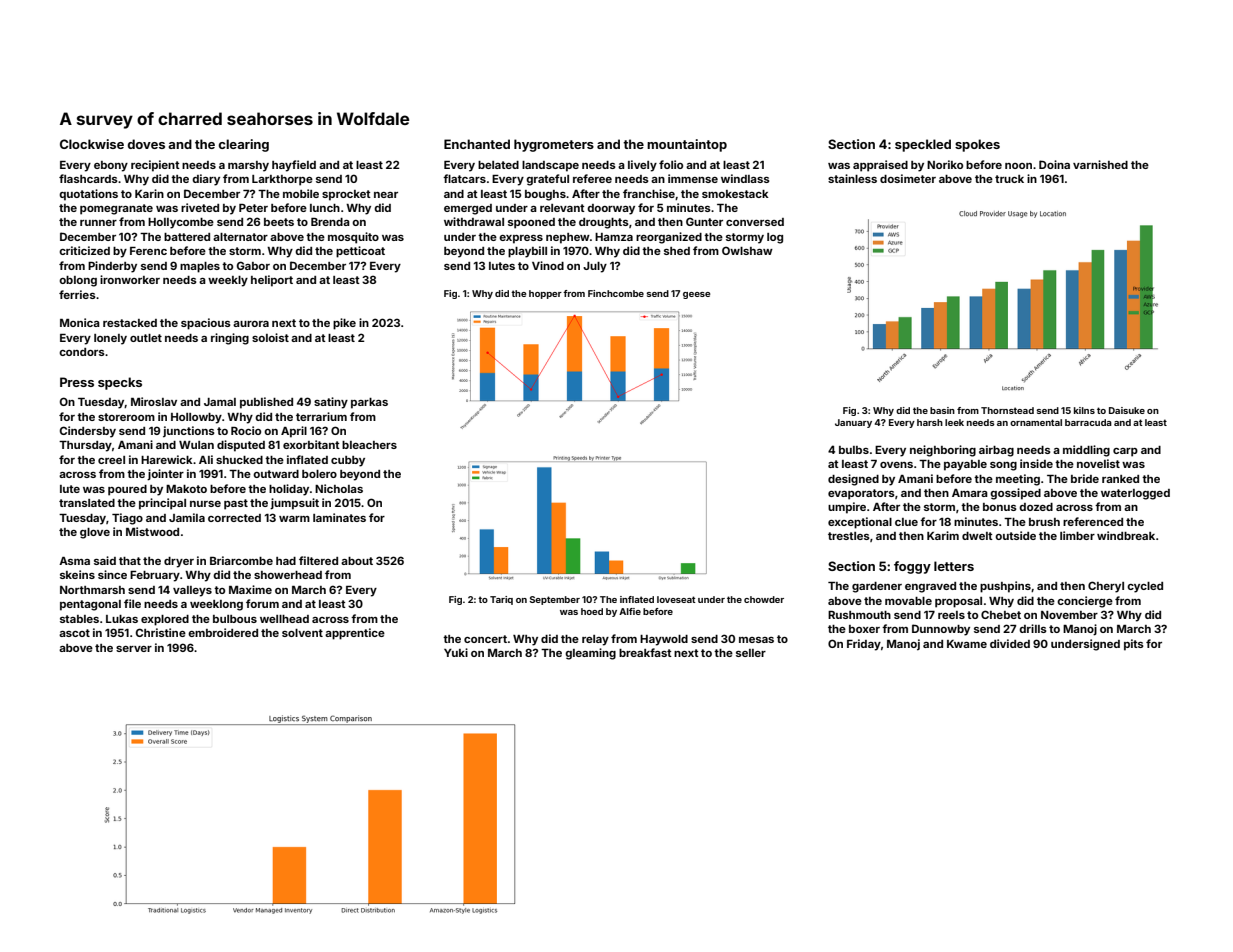 This screenshot has width=1233, height=952. What do you see at coordinates (693, 178) in the screenshot?
I see `immense` at bounding box center [693, 178].
